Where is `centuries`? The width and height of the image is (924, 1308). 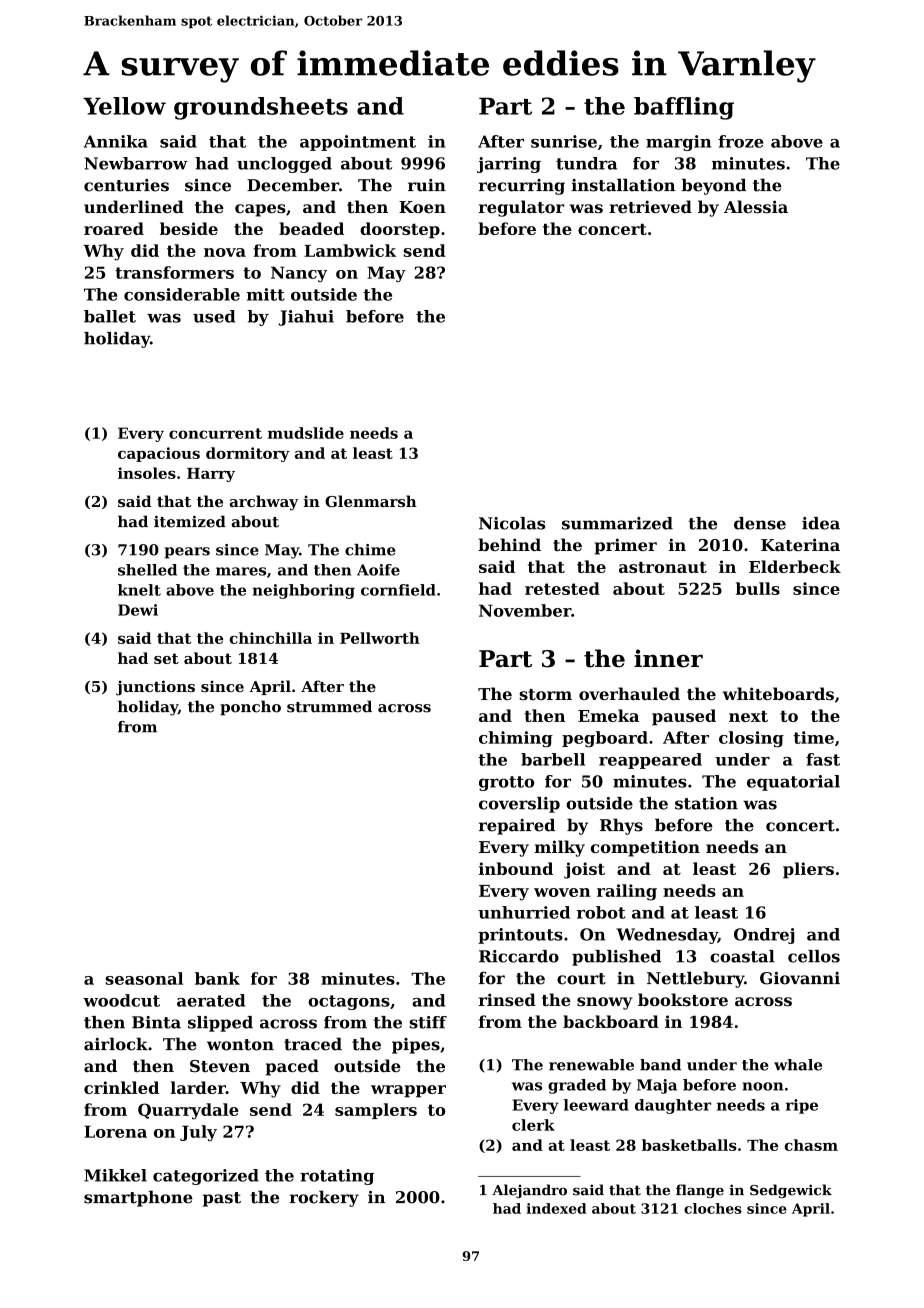
centuries is located at coordinates (126, 185).
